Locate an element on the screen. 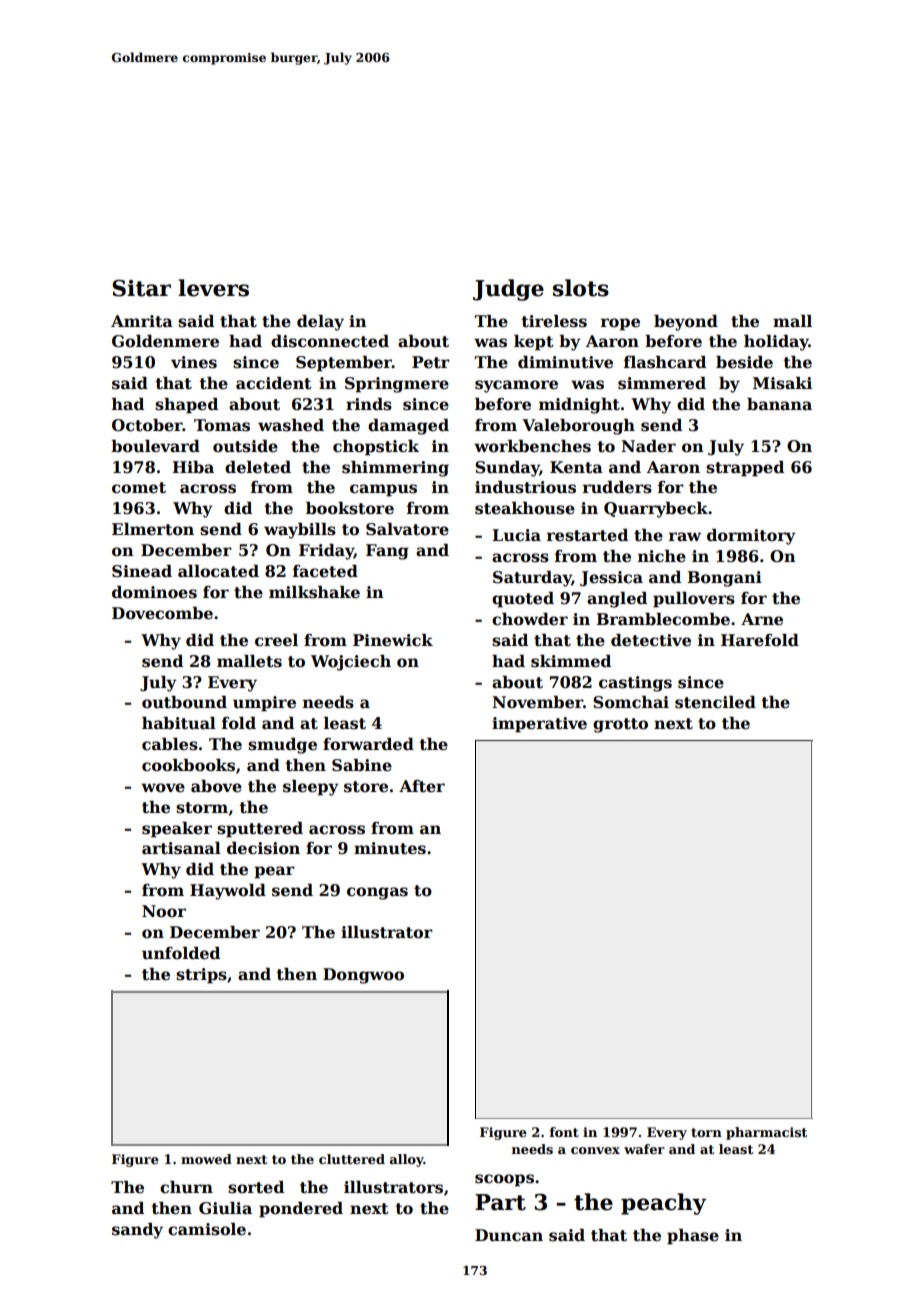 Image resolution: width=924 pixels, height=1308 pixels. Bongani is located at coordinates (724, 579).
